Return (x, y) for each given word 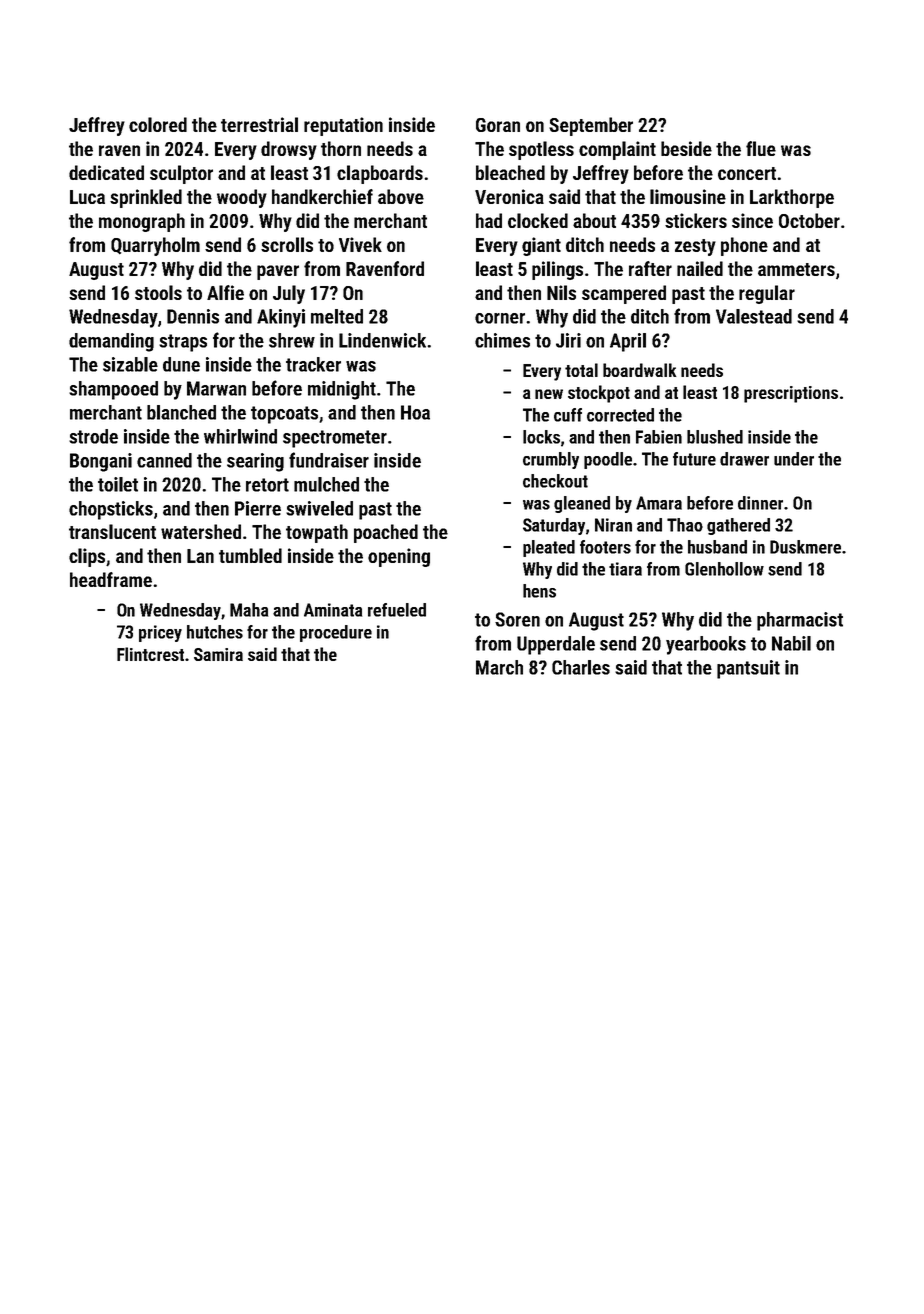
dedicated (106, 172)
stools (158, 292)
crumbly (551, 460)
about (594, 220)
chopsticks (111, 510)
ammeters (796, 269)
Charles (581, 667)
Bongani (101, 462)
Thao (685, 525)
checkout (555, 481)
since (752, 220)
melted (337, 316)
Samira (218, 654)
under (794, 459)
